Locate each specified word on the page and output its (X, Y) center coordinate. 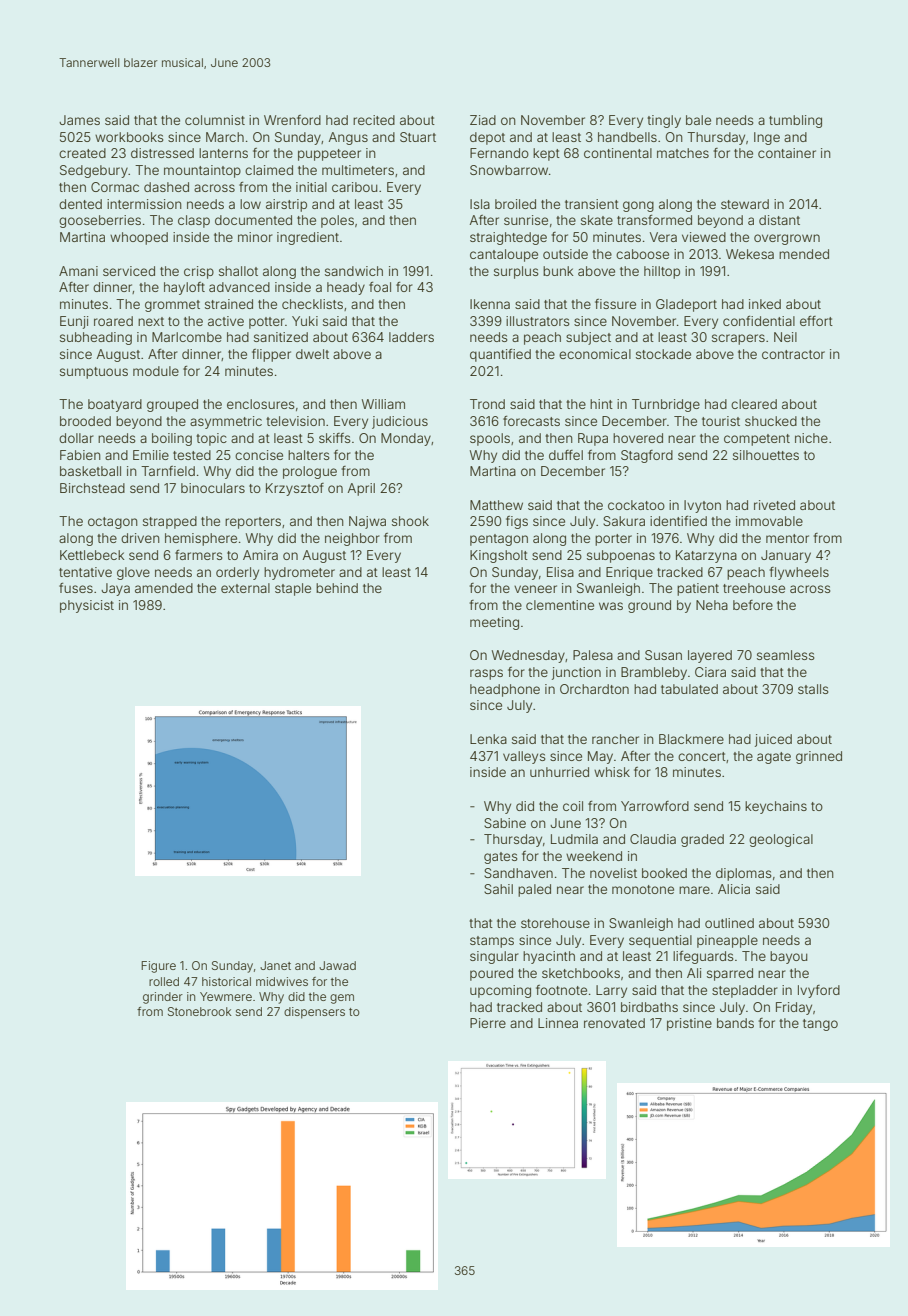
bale (698, 120)
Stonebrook (199, 1011)
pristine (689, 1024)
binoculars (213, 488)
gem (342, 999)
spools (490, 439)
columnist (215, 120)
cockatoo (636, 505)
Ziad (483, 120)
